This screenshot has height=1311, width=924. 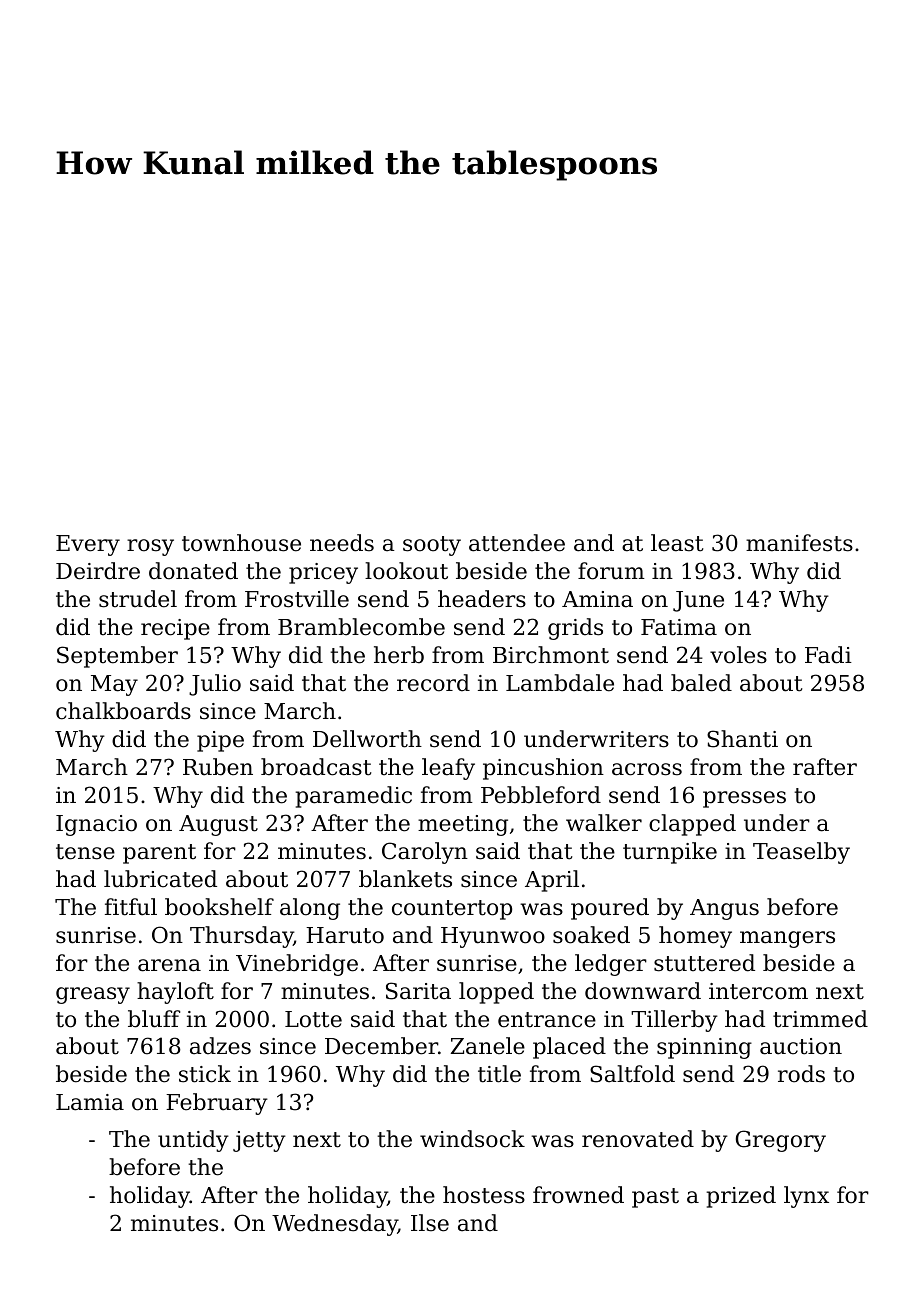 I want to click on townhouse, so click(x=241, y=543).
